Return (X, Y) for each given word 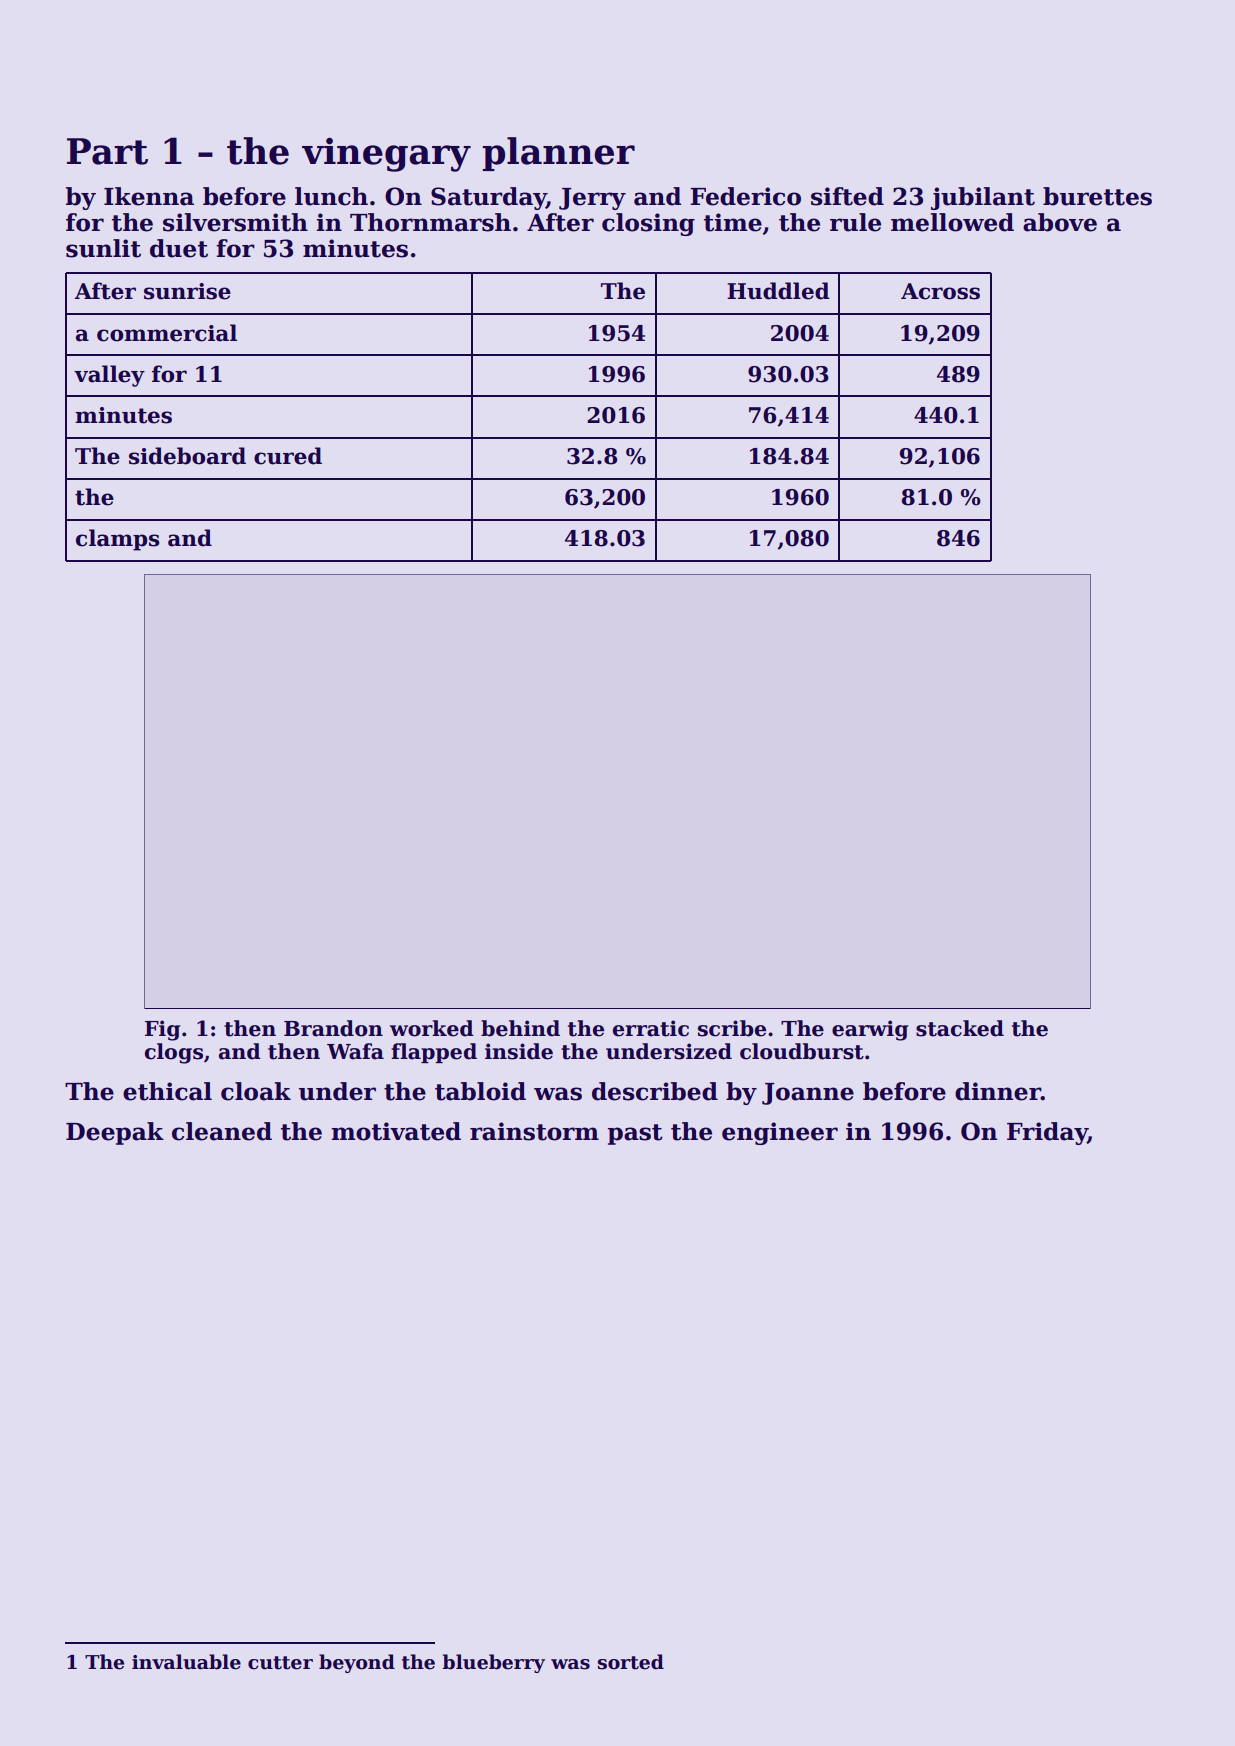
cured (288, 456)
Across (940, 291)
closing (648, 224)
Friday (1047, 1133)
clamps (118, 540)
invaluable (186, 1662)
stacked (960, 1028)
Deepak (115, 1133)
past (635, 1134)
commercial (167, 333)
